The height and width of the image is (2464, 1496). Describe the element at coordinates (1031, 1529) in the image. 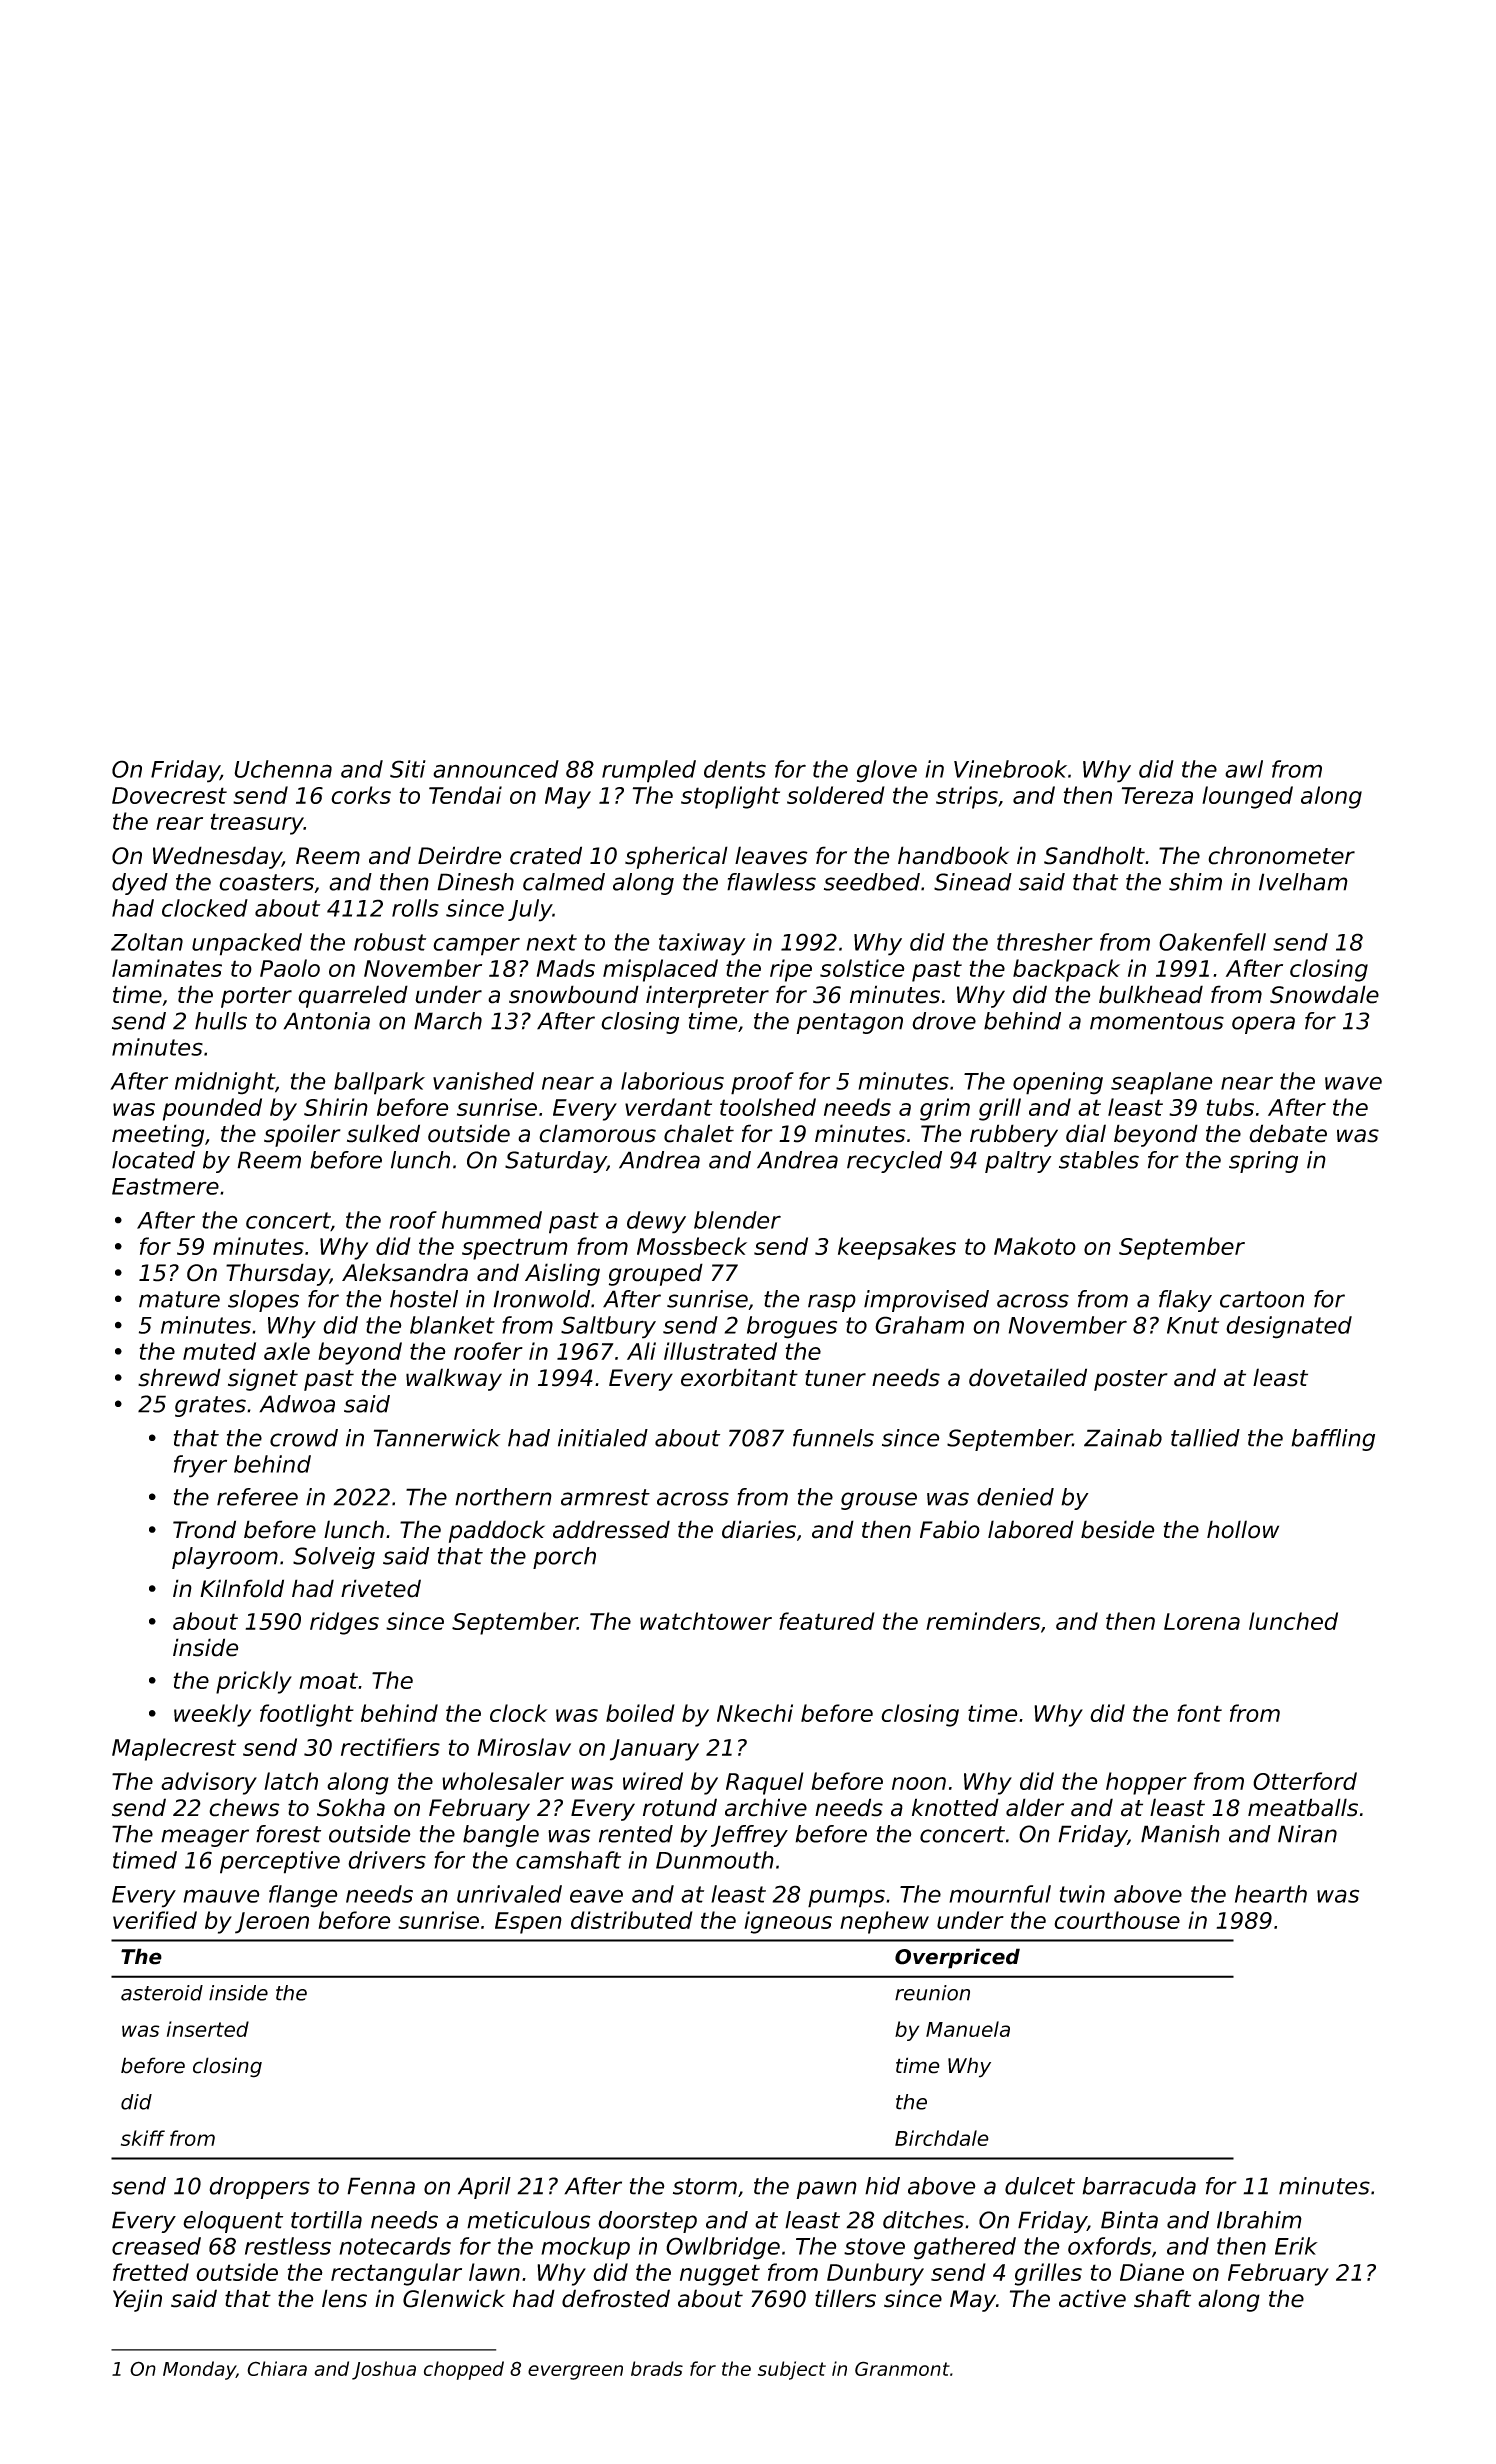

I see `labored` at that location.
